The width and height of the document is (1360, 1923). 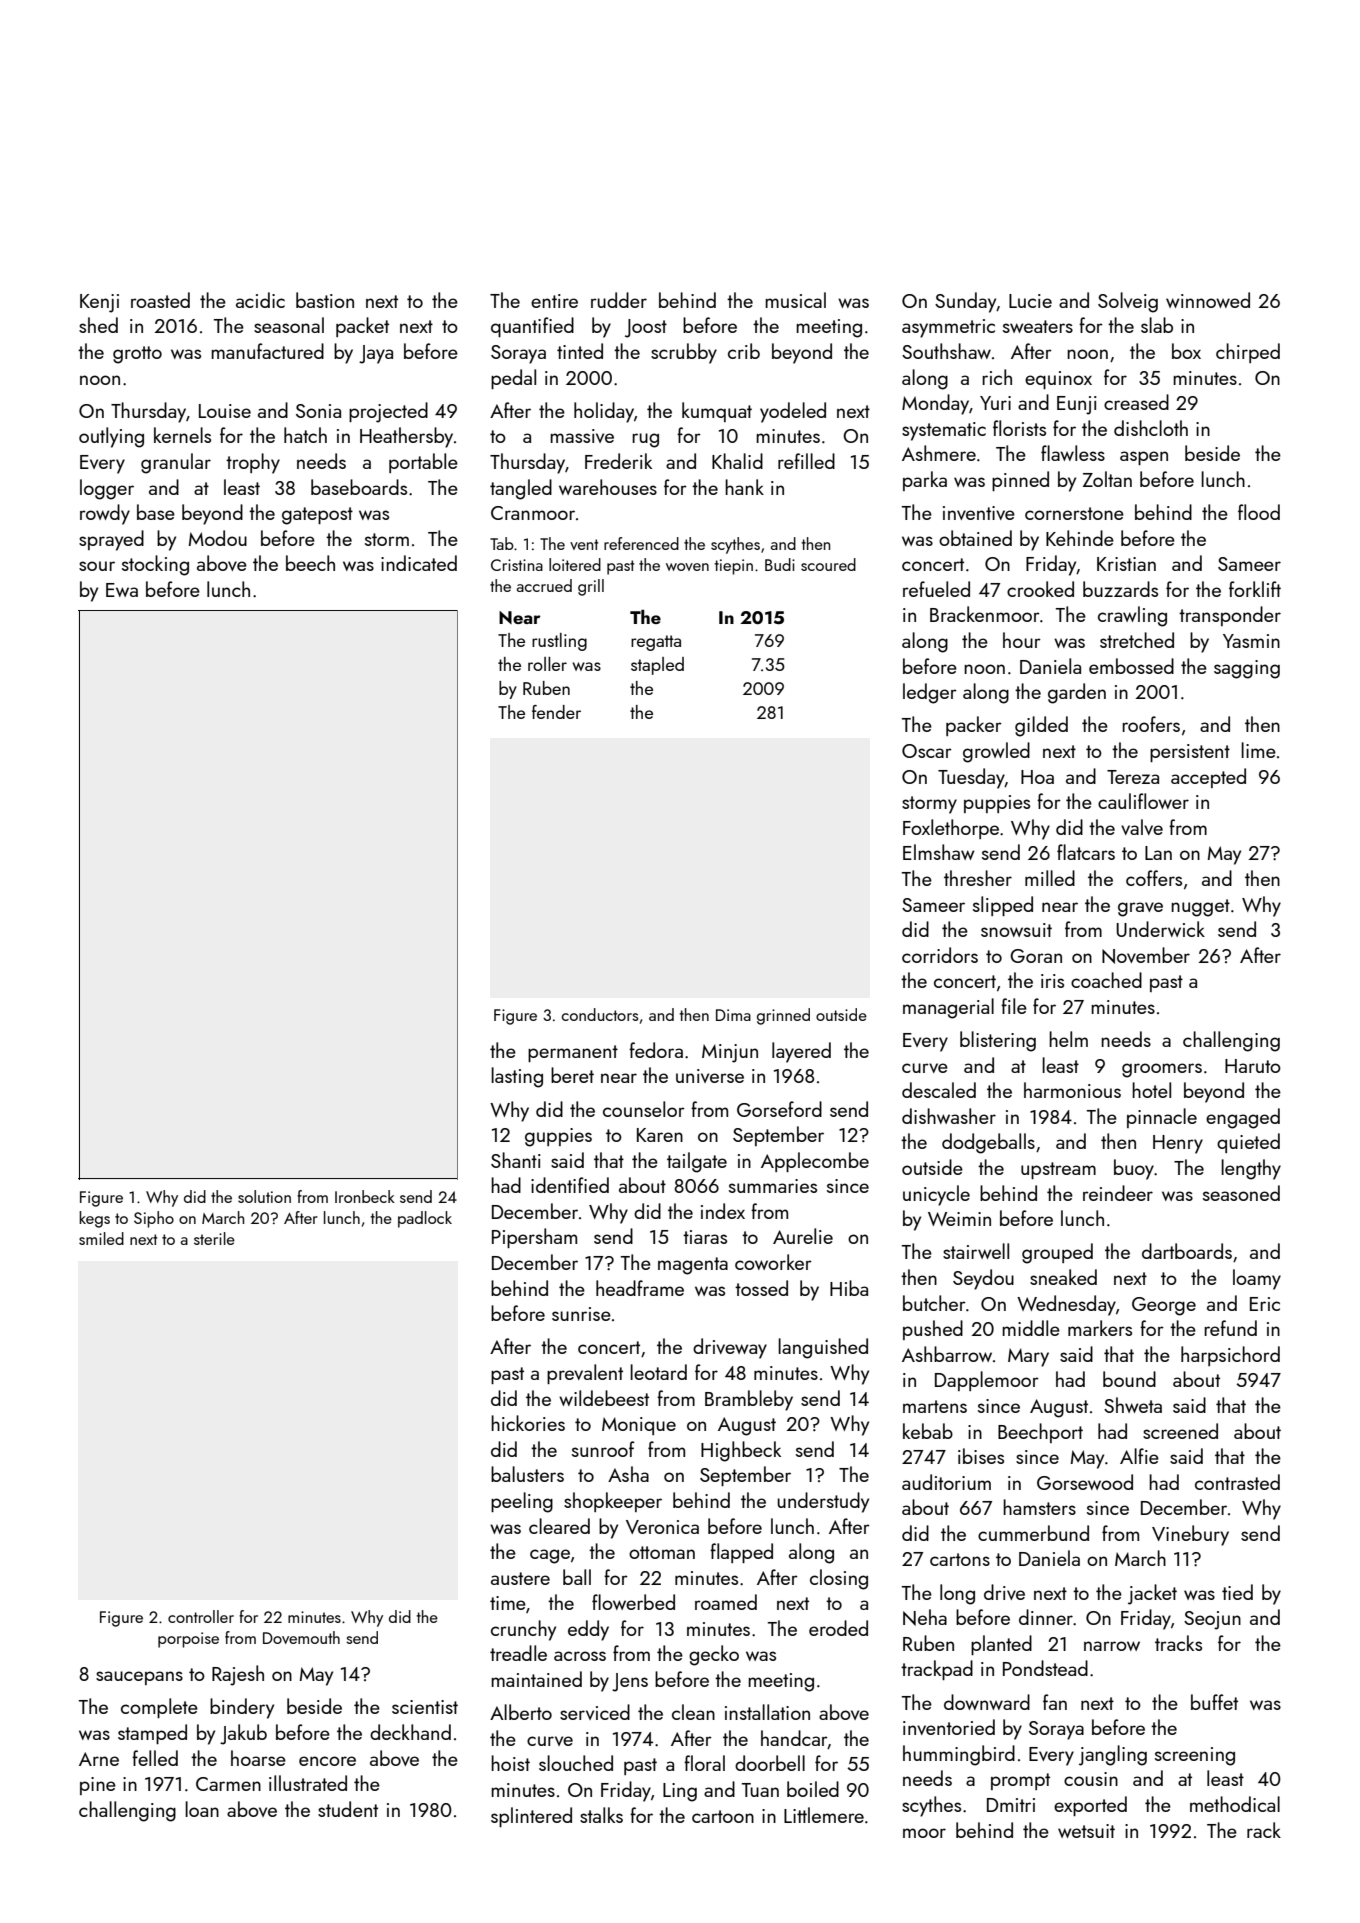 I want to click on reindeer, so click(x=1118, y=1193).
